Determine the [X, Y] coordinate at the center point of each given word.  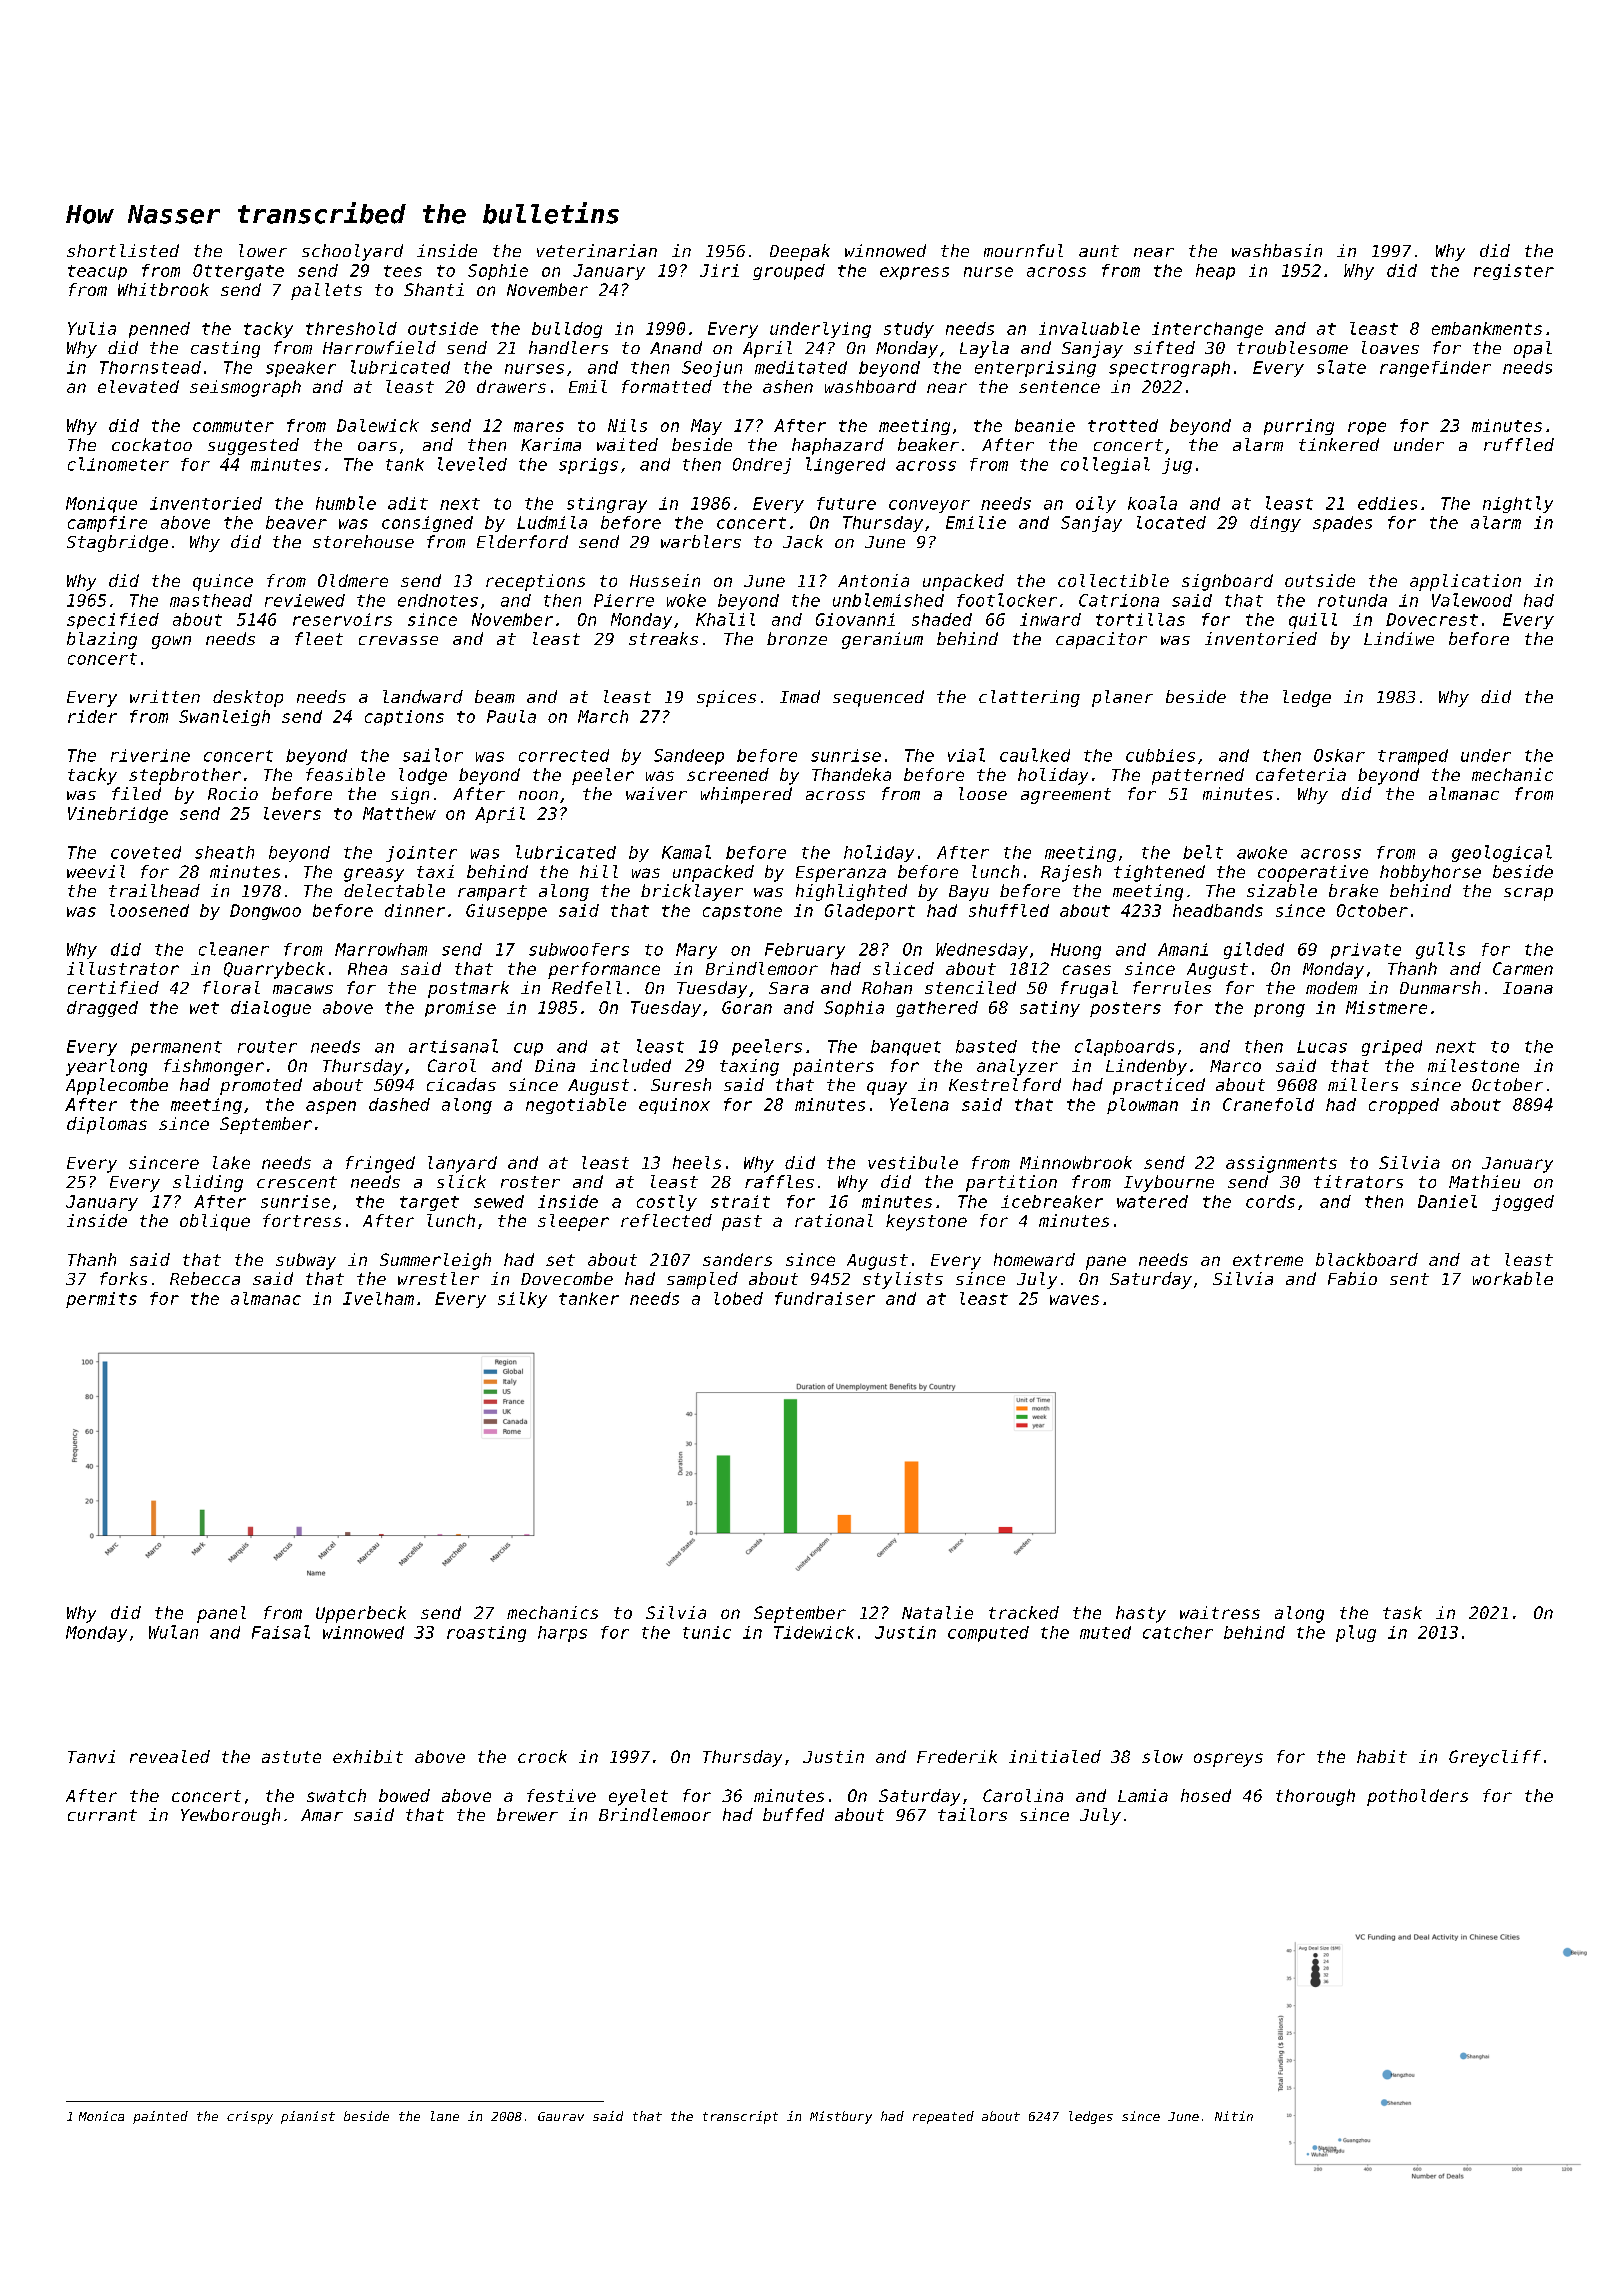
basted [986, 1046]
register [1514, 272]
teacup [97, 272]
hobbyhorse [1430, 873]
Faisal [281, 1632]
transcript [740, 2117]
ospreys [1228, 1760]
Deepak [800, 252]
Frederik [957, 1756]
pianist [308, 2117]
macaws [303, 989]
